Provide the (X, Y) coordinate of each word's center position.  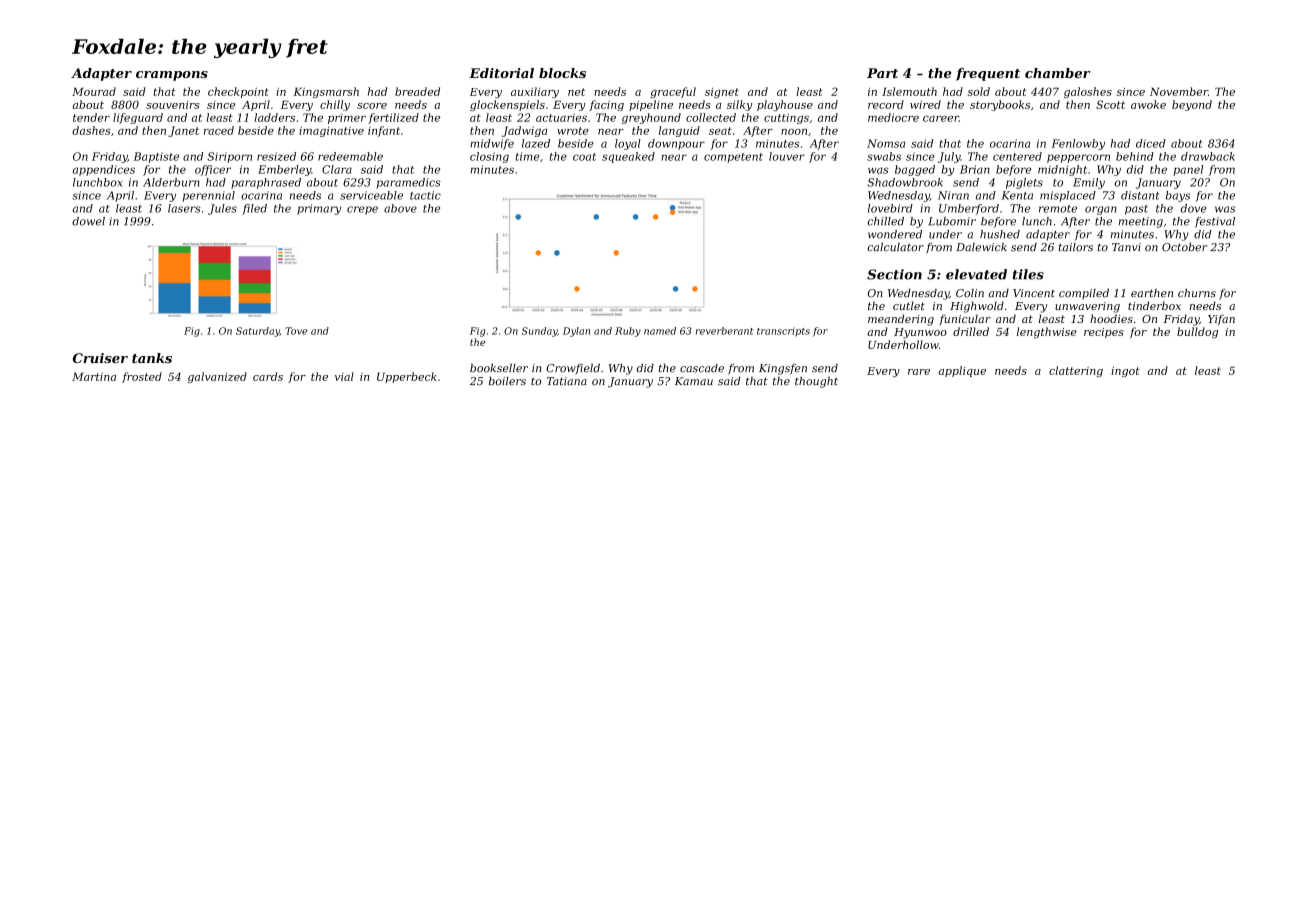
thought (816, 382)
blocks (562, 73)
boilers (507, 381)
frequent (988, 74)
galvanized (217, 377)
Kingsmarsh (326, 92)
